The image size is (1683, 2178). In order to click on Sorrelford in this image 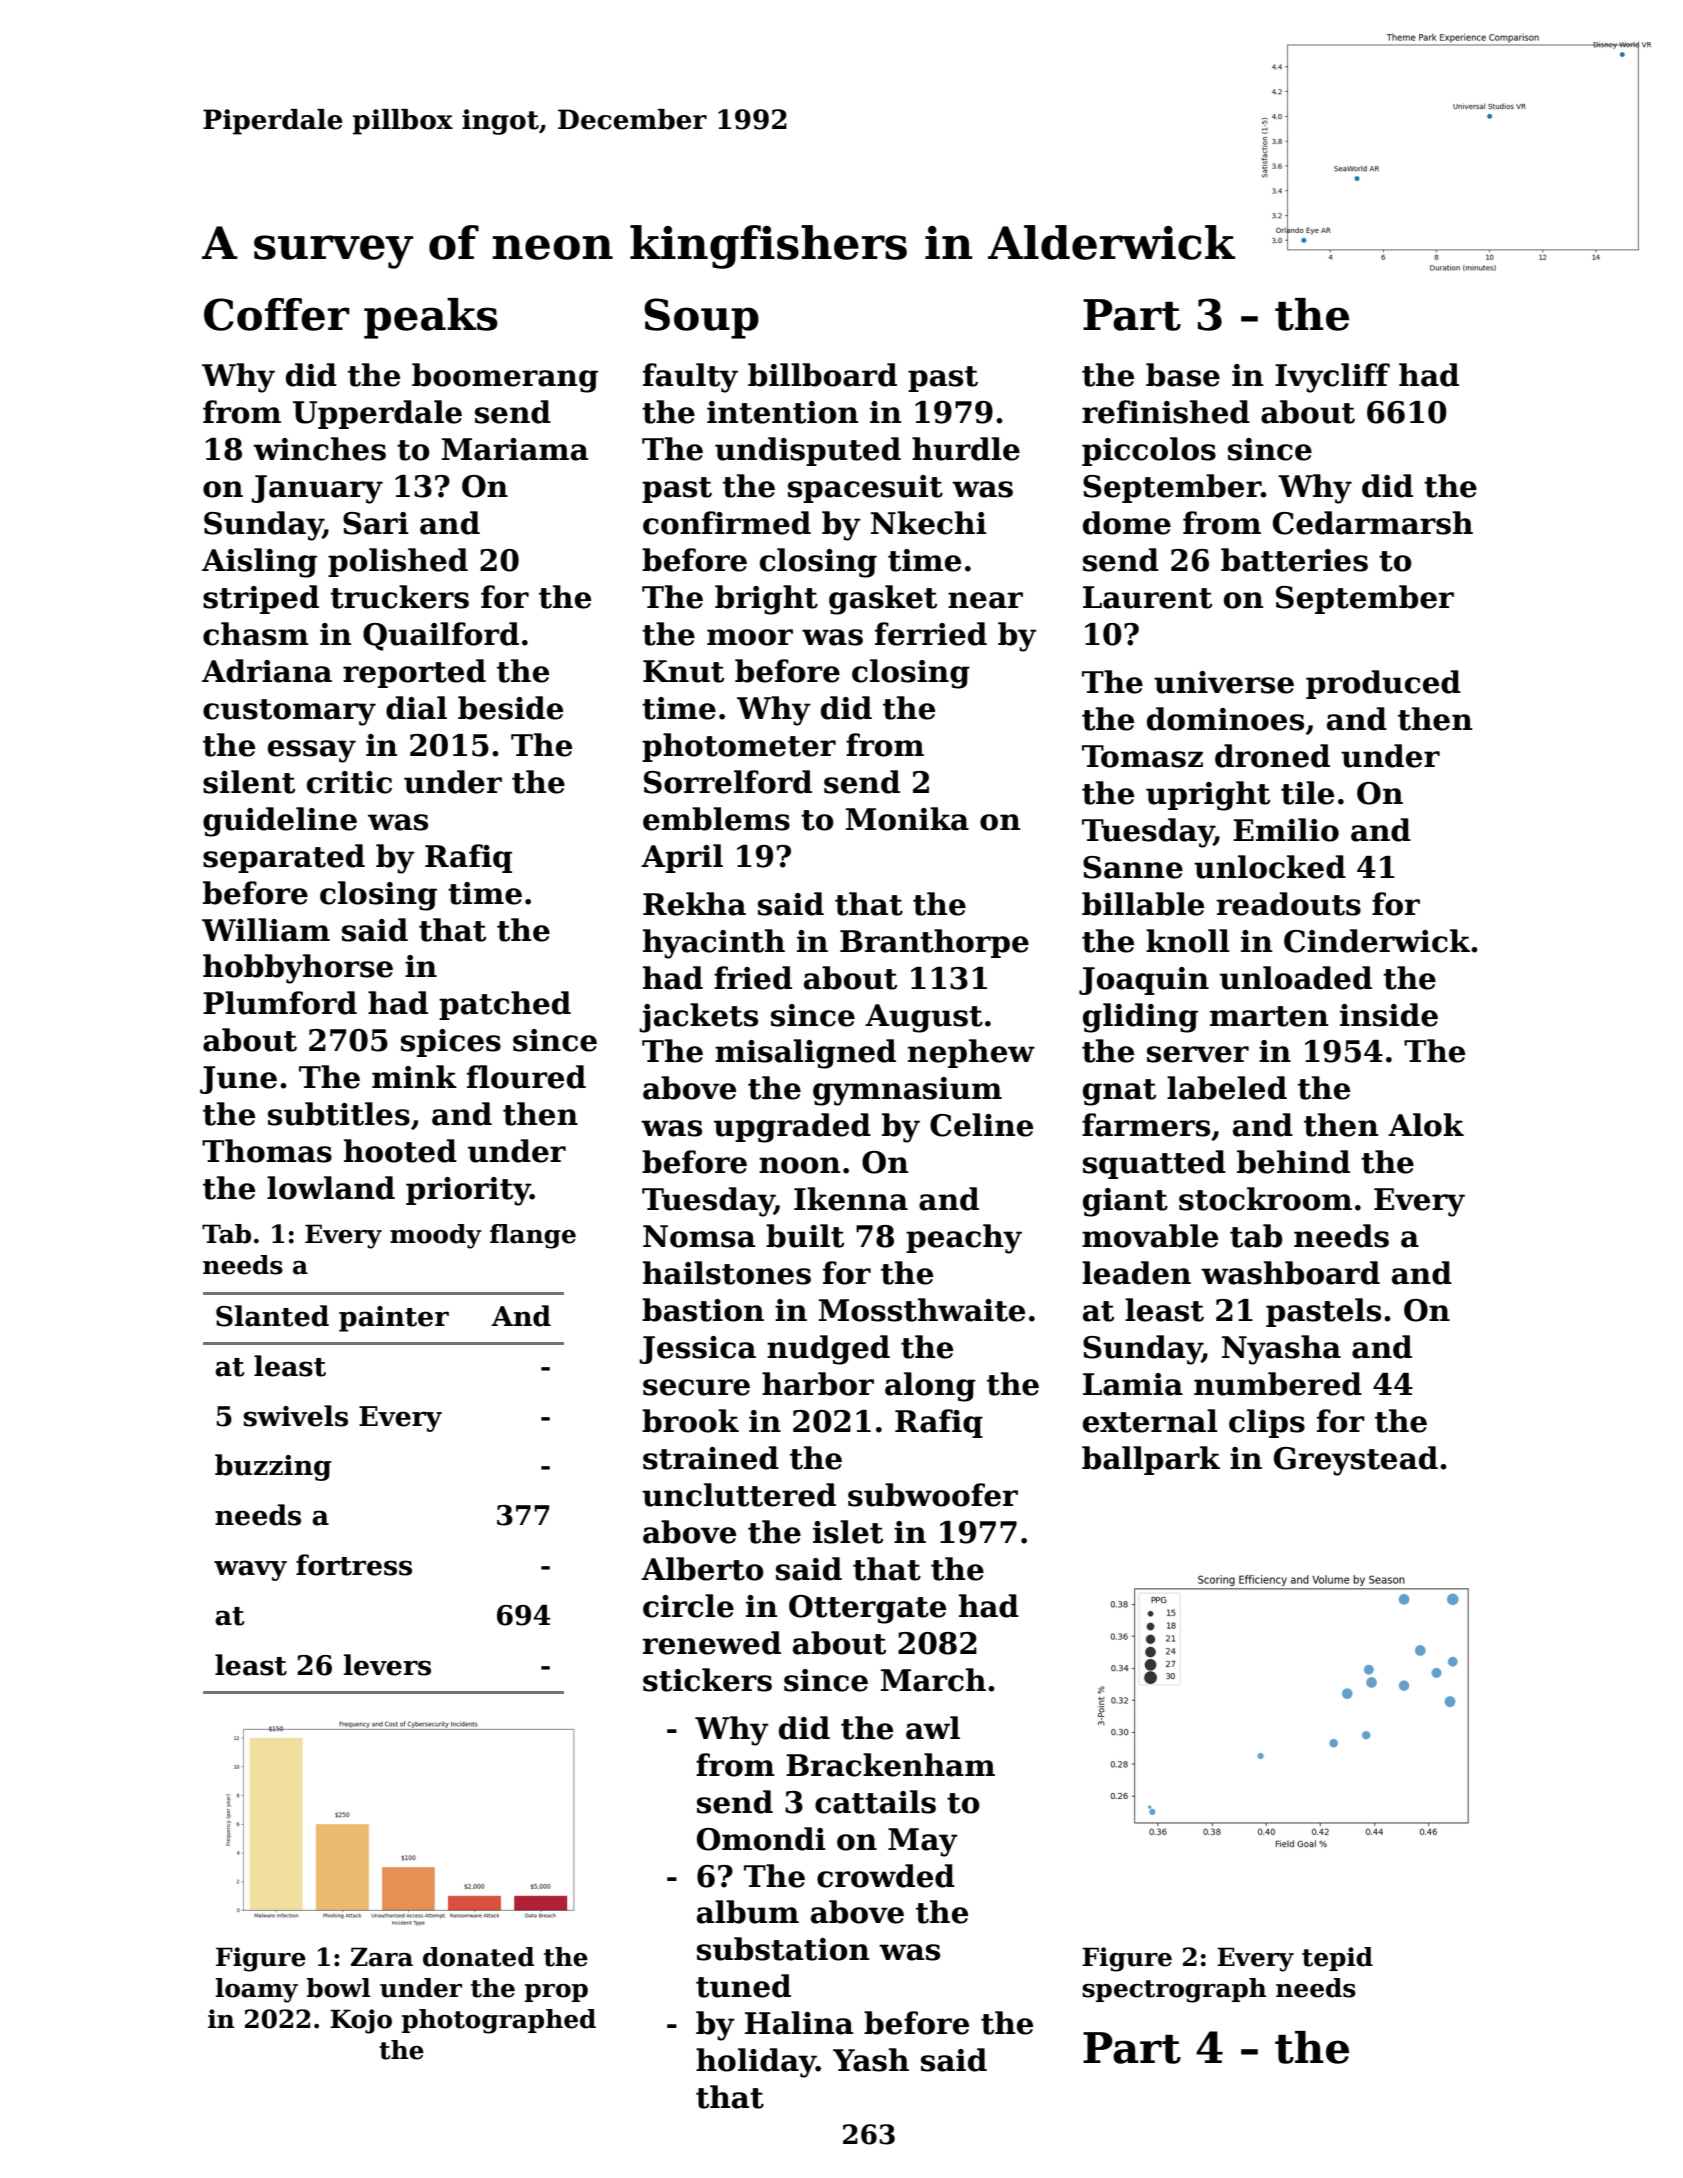, I will do `click(728, 782)`.
